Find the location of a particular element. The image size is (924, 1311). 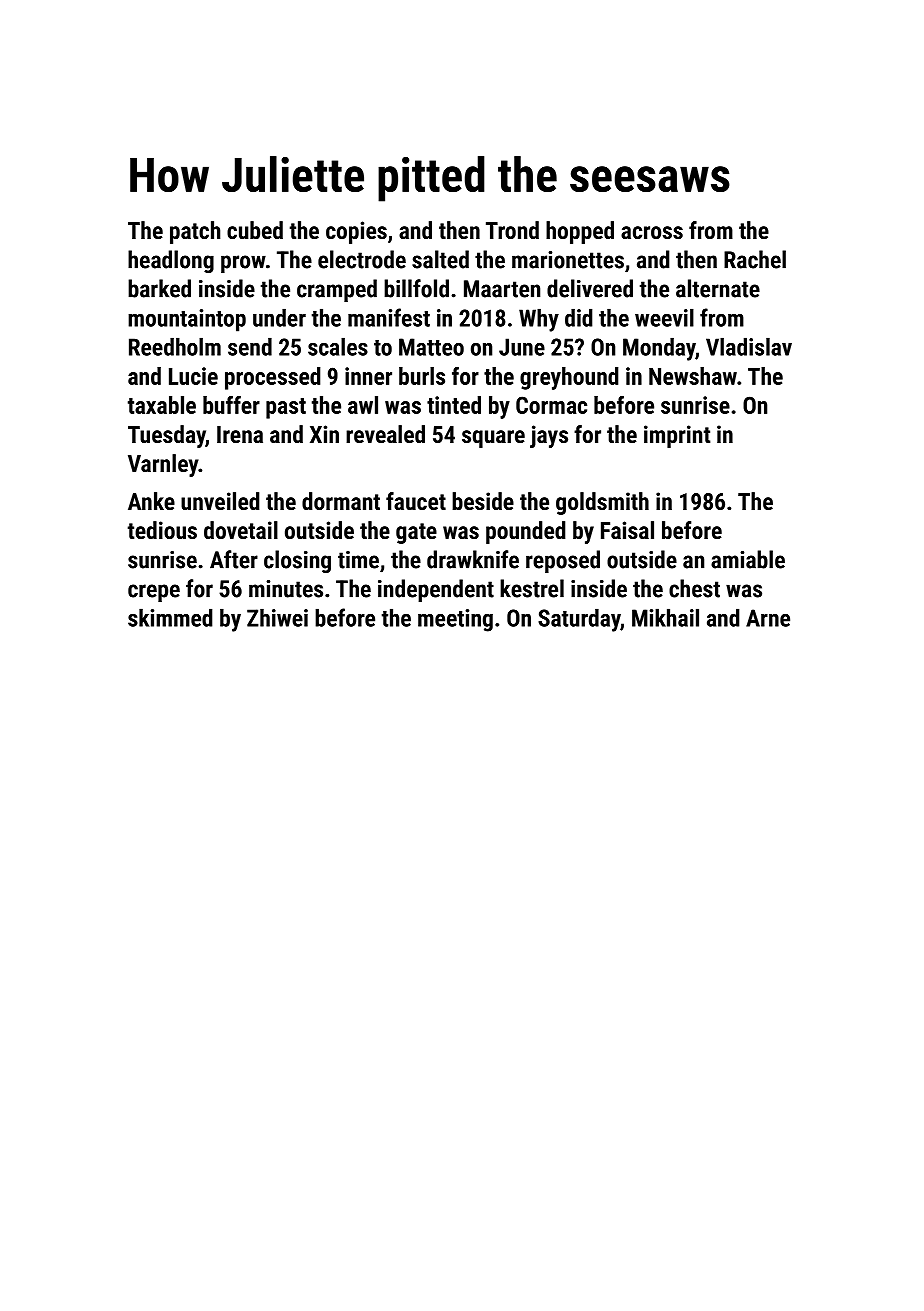

Zhiwei is located at coordinates (277, 617).
